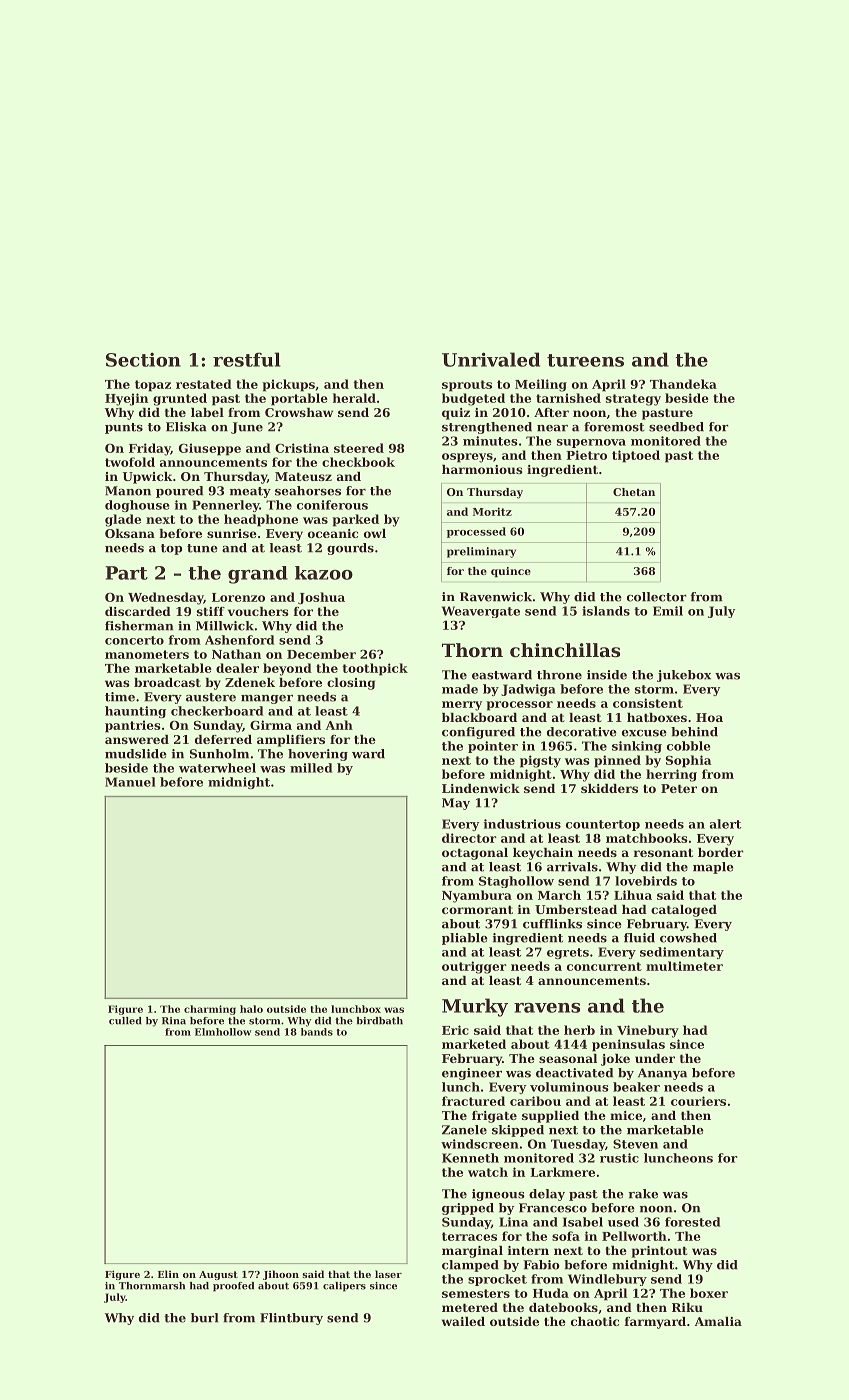 The height and width of the image is (1400, 849). What do you see at coordinates (463, 1321) in the image?
I see `wailed` at bounding box center [463, 1321].
